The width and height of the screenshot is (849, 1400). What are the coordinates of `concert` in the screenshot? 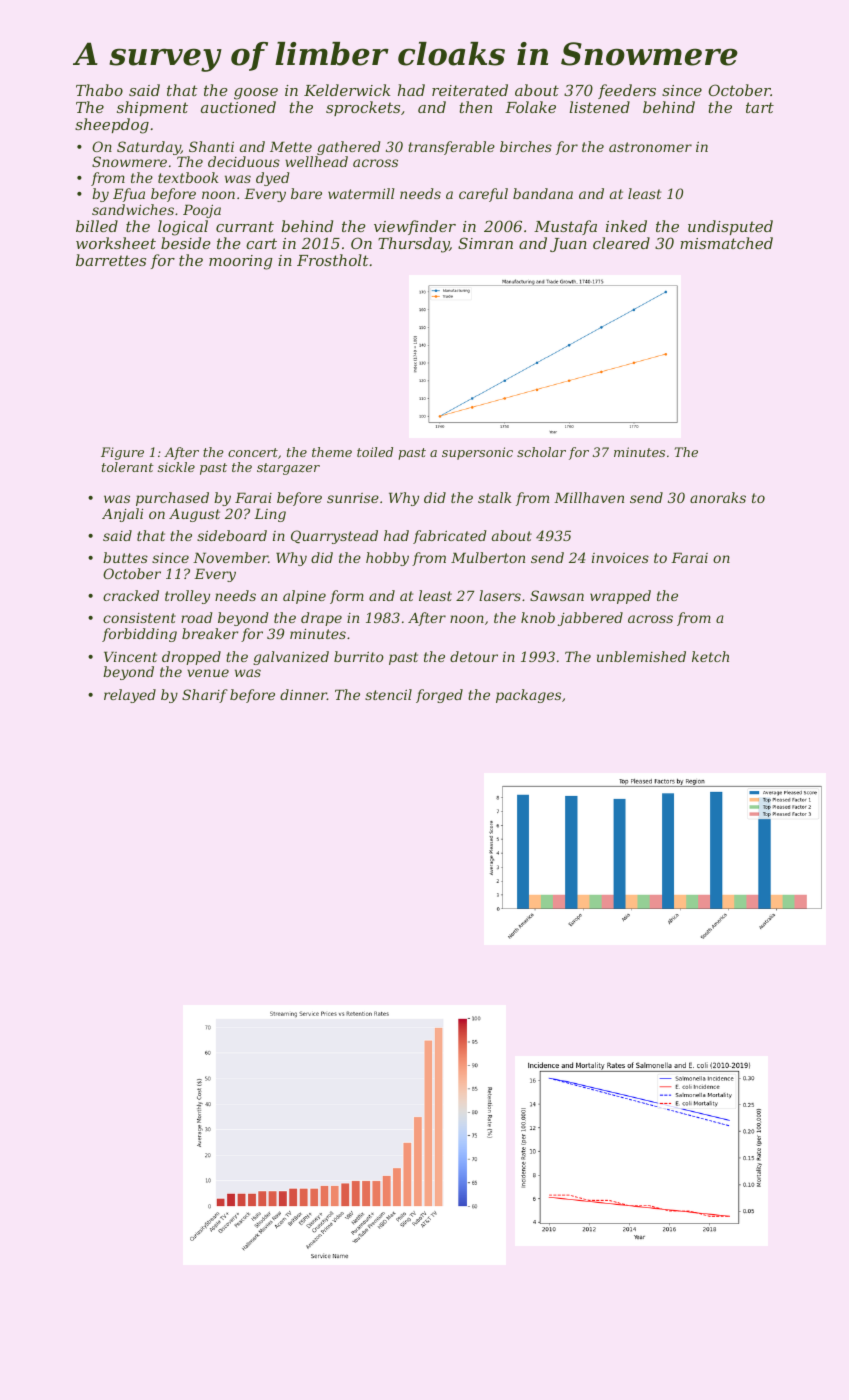 It's located at (253, 452).
